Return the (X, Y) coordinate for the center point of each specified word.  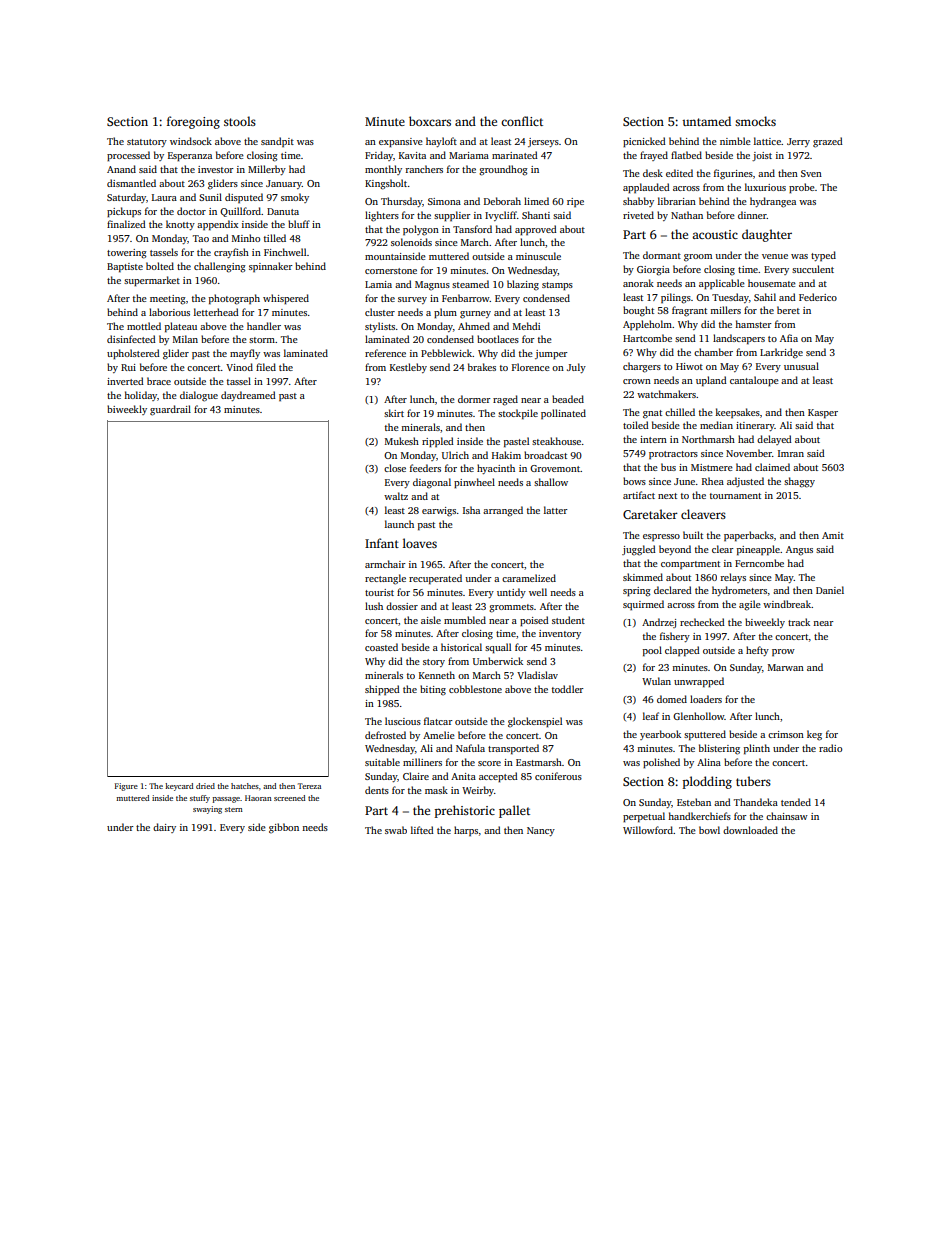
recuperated (435, 579)
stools (240, 121)
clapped (682, 651)
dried (205, 786)
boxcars (430, 121)
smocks (755, 121)
